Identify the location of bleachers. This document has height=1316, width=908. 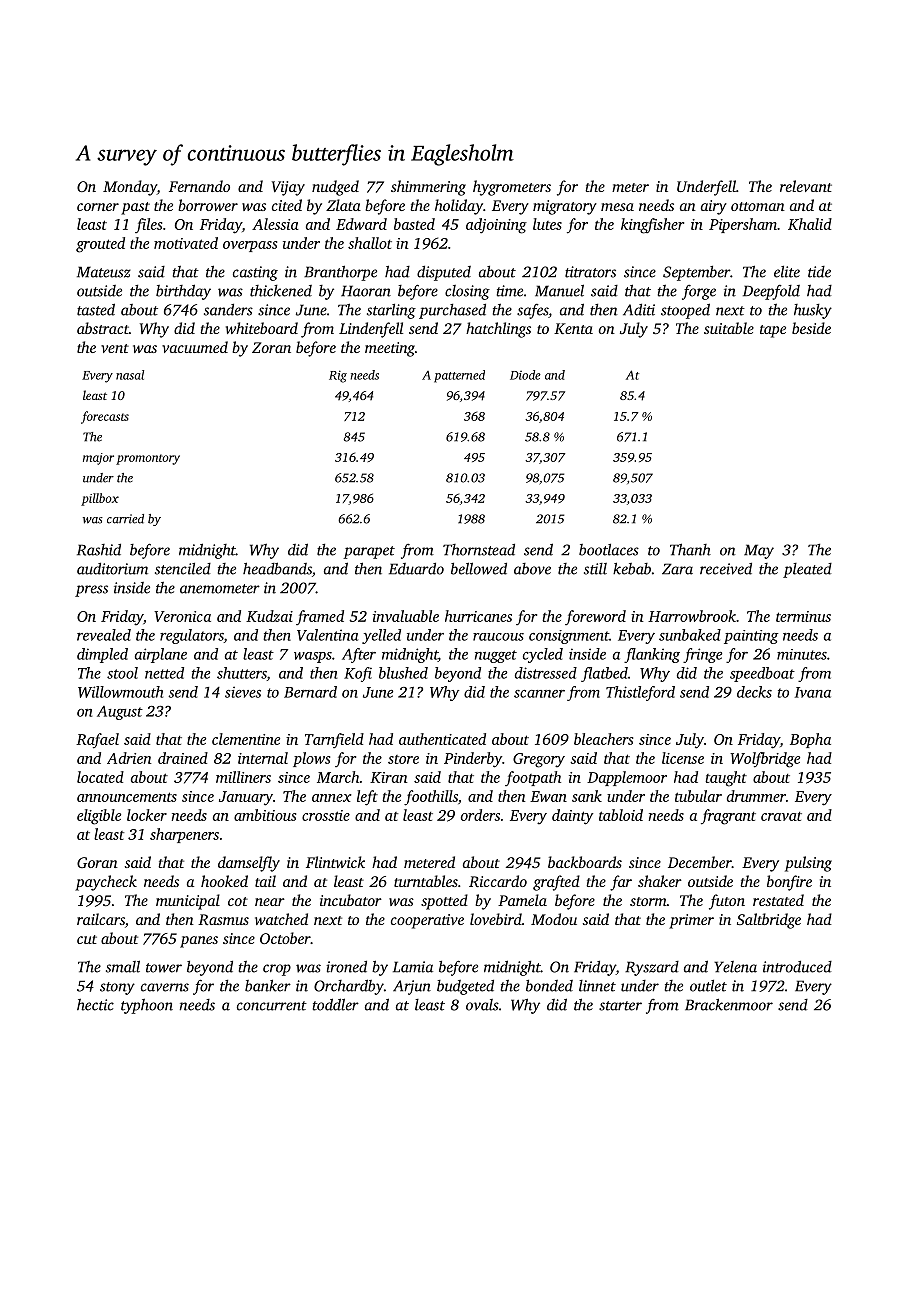
(603, 739).
